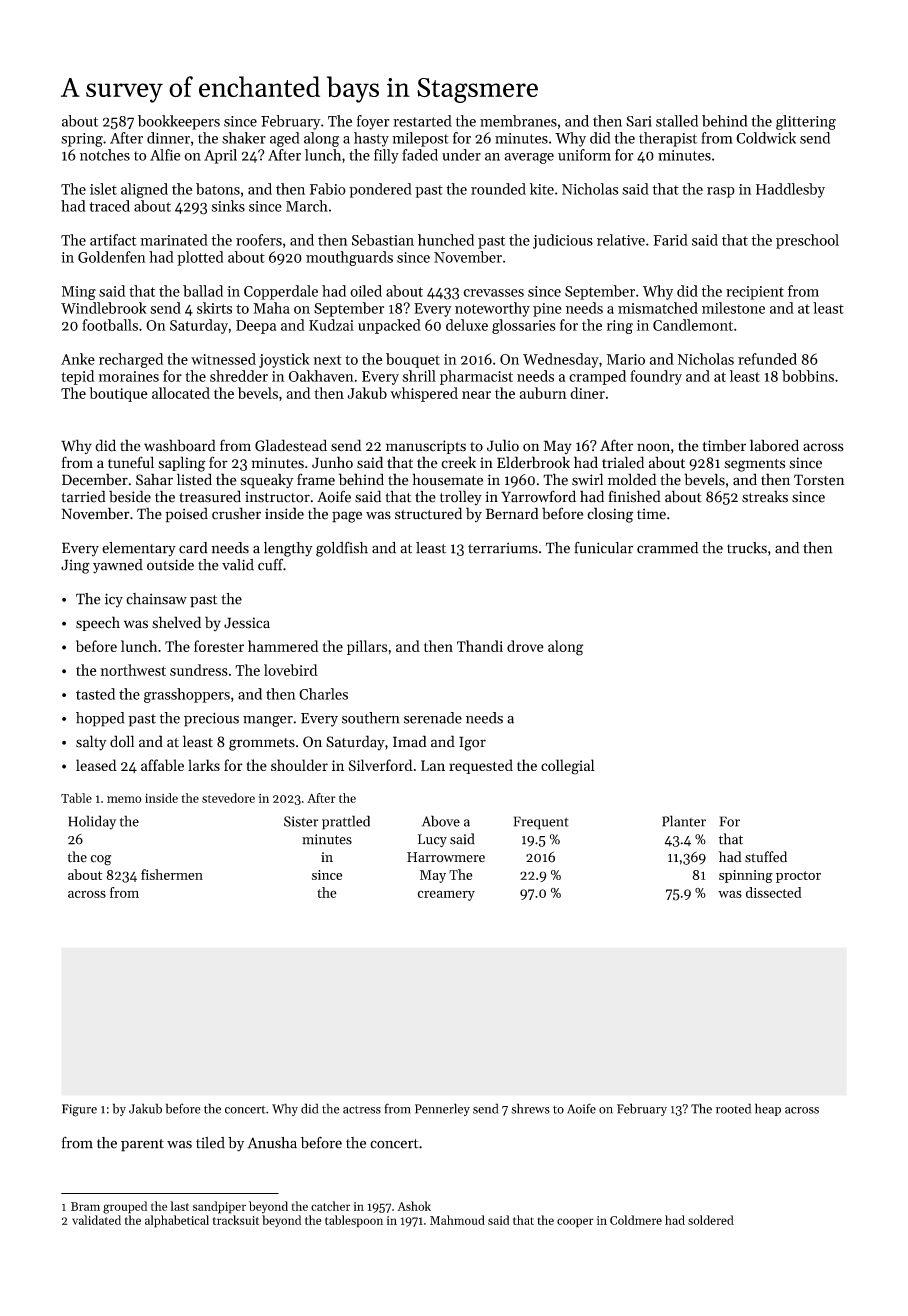  Describe the element at coordinates (670, 240) in the screenshot. I see `Farid` at that location.
